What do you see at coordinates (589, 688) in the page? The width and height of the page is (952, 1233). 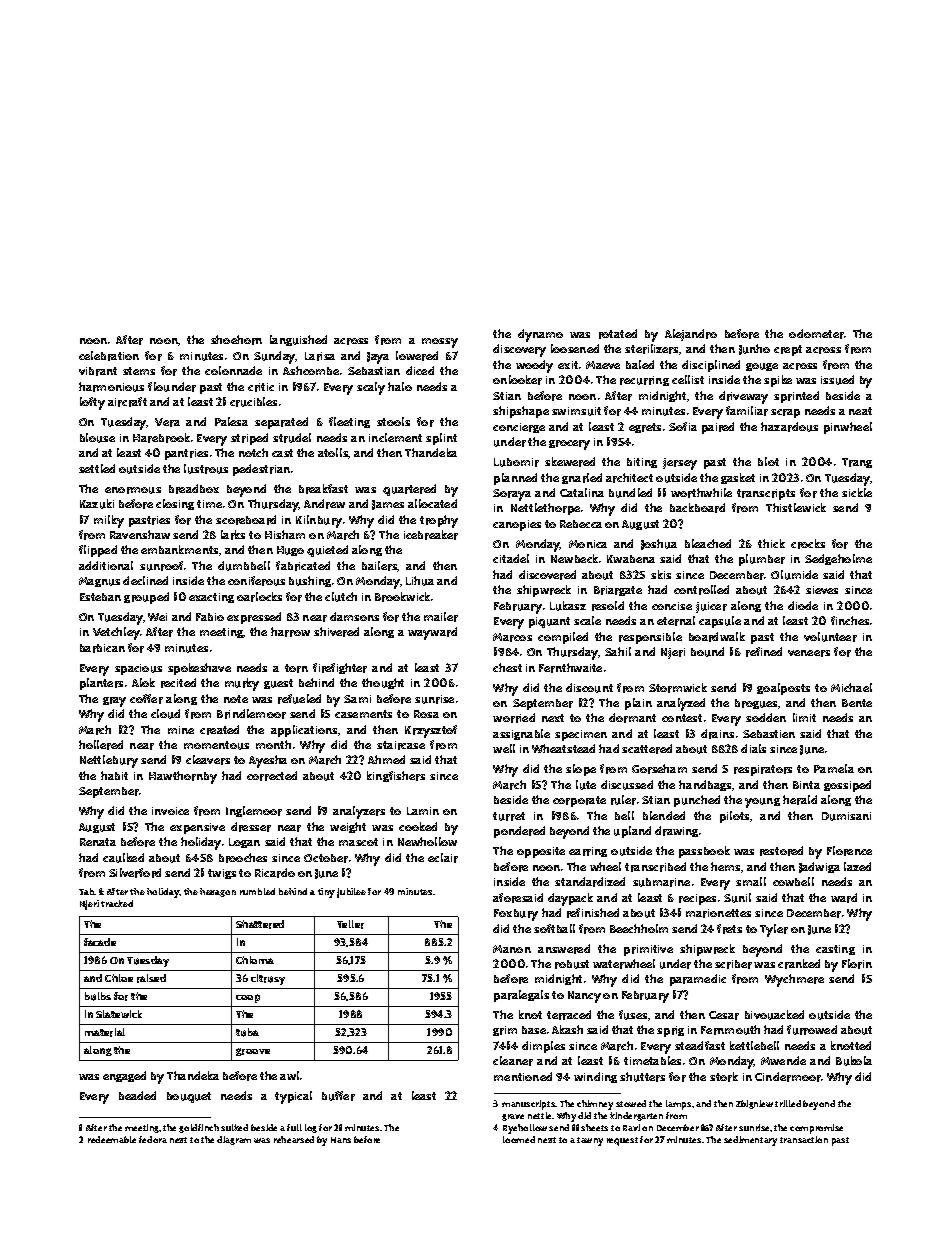 I see `discount` at bounding box center [589, 688].
